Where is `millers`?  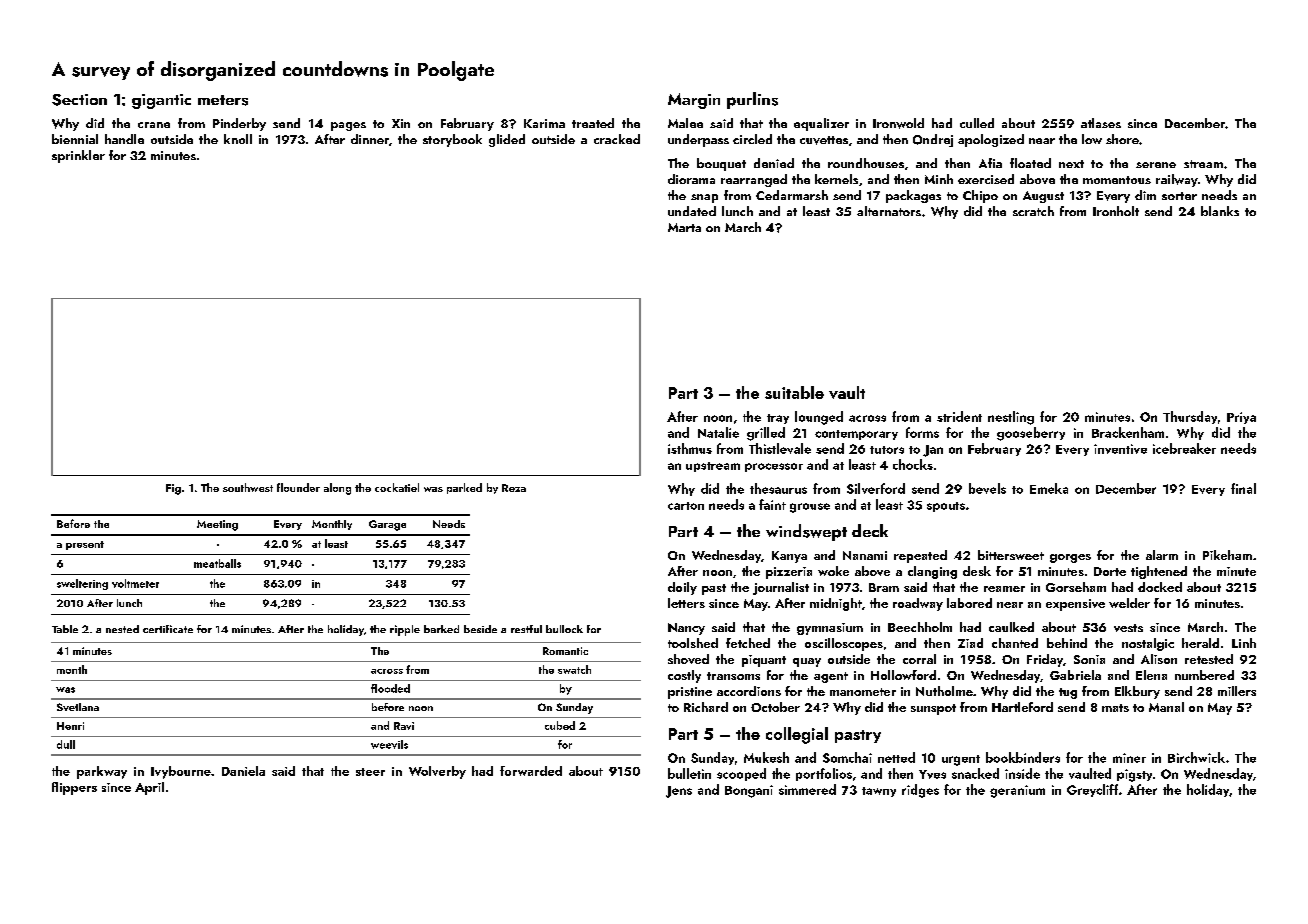 millers is located at coordinates (1237, 691).
